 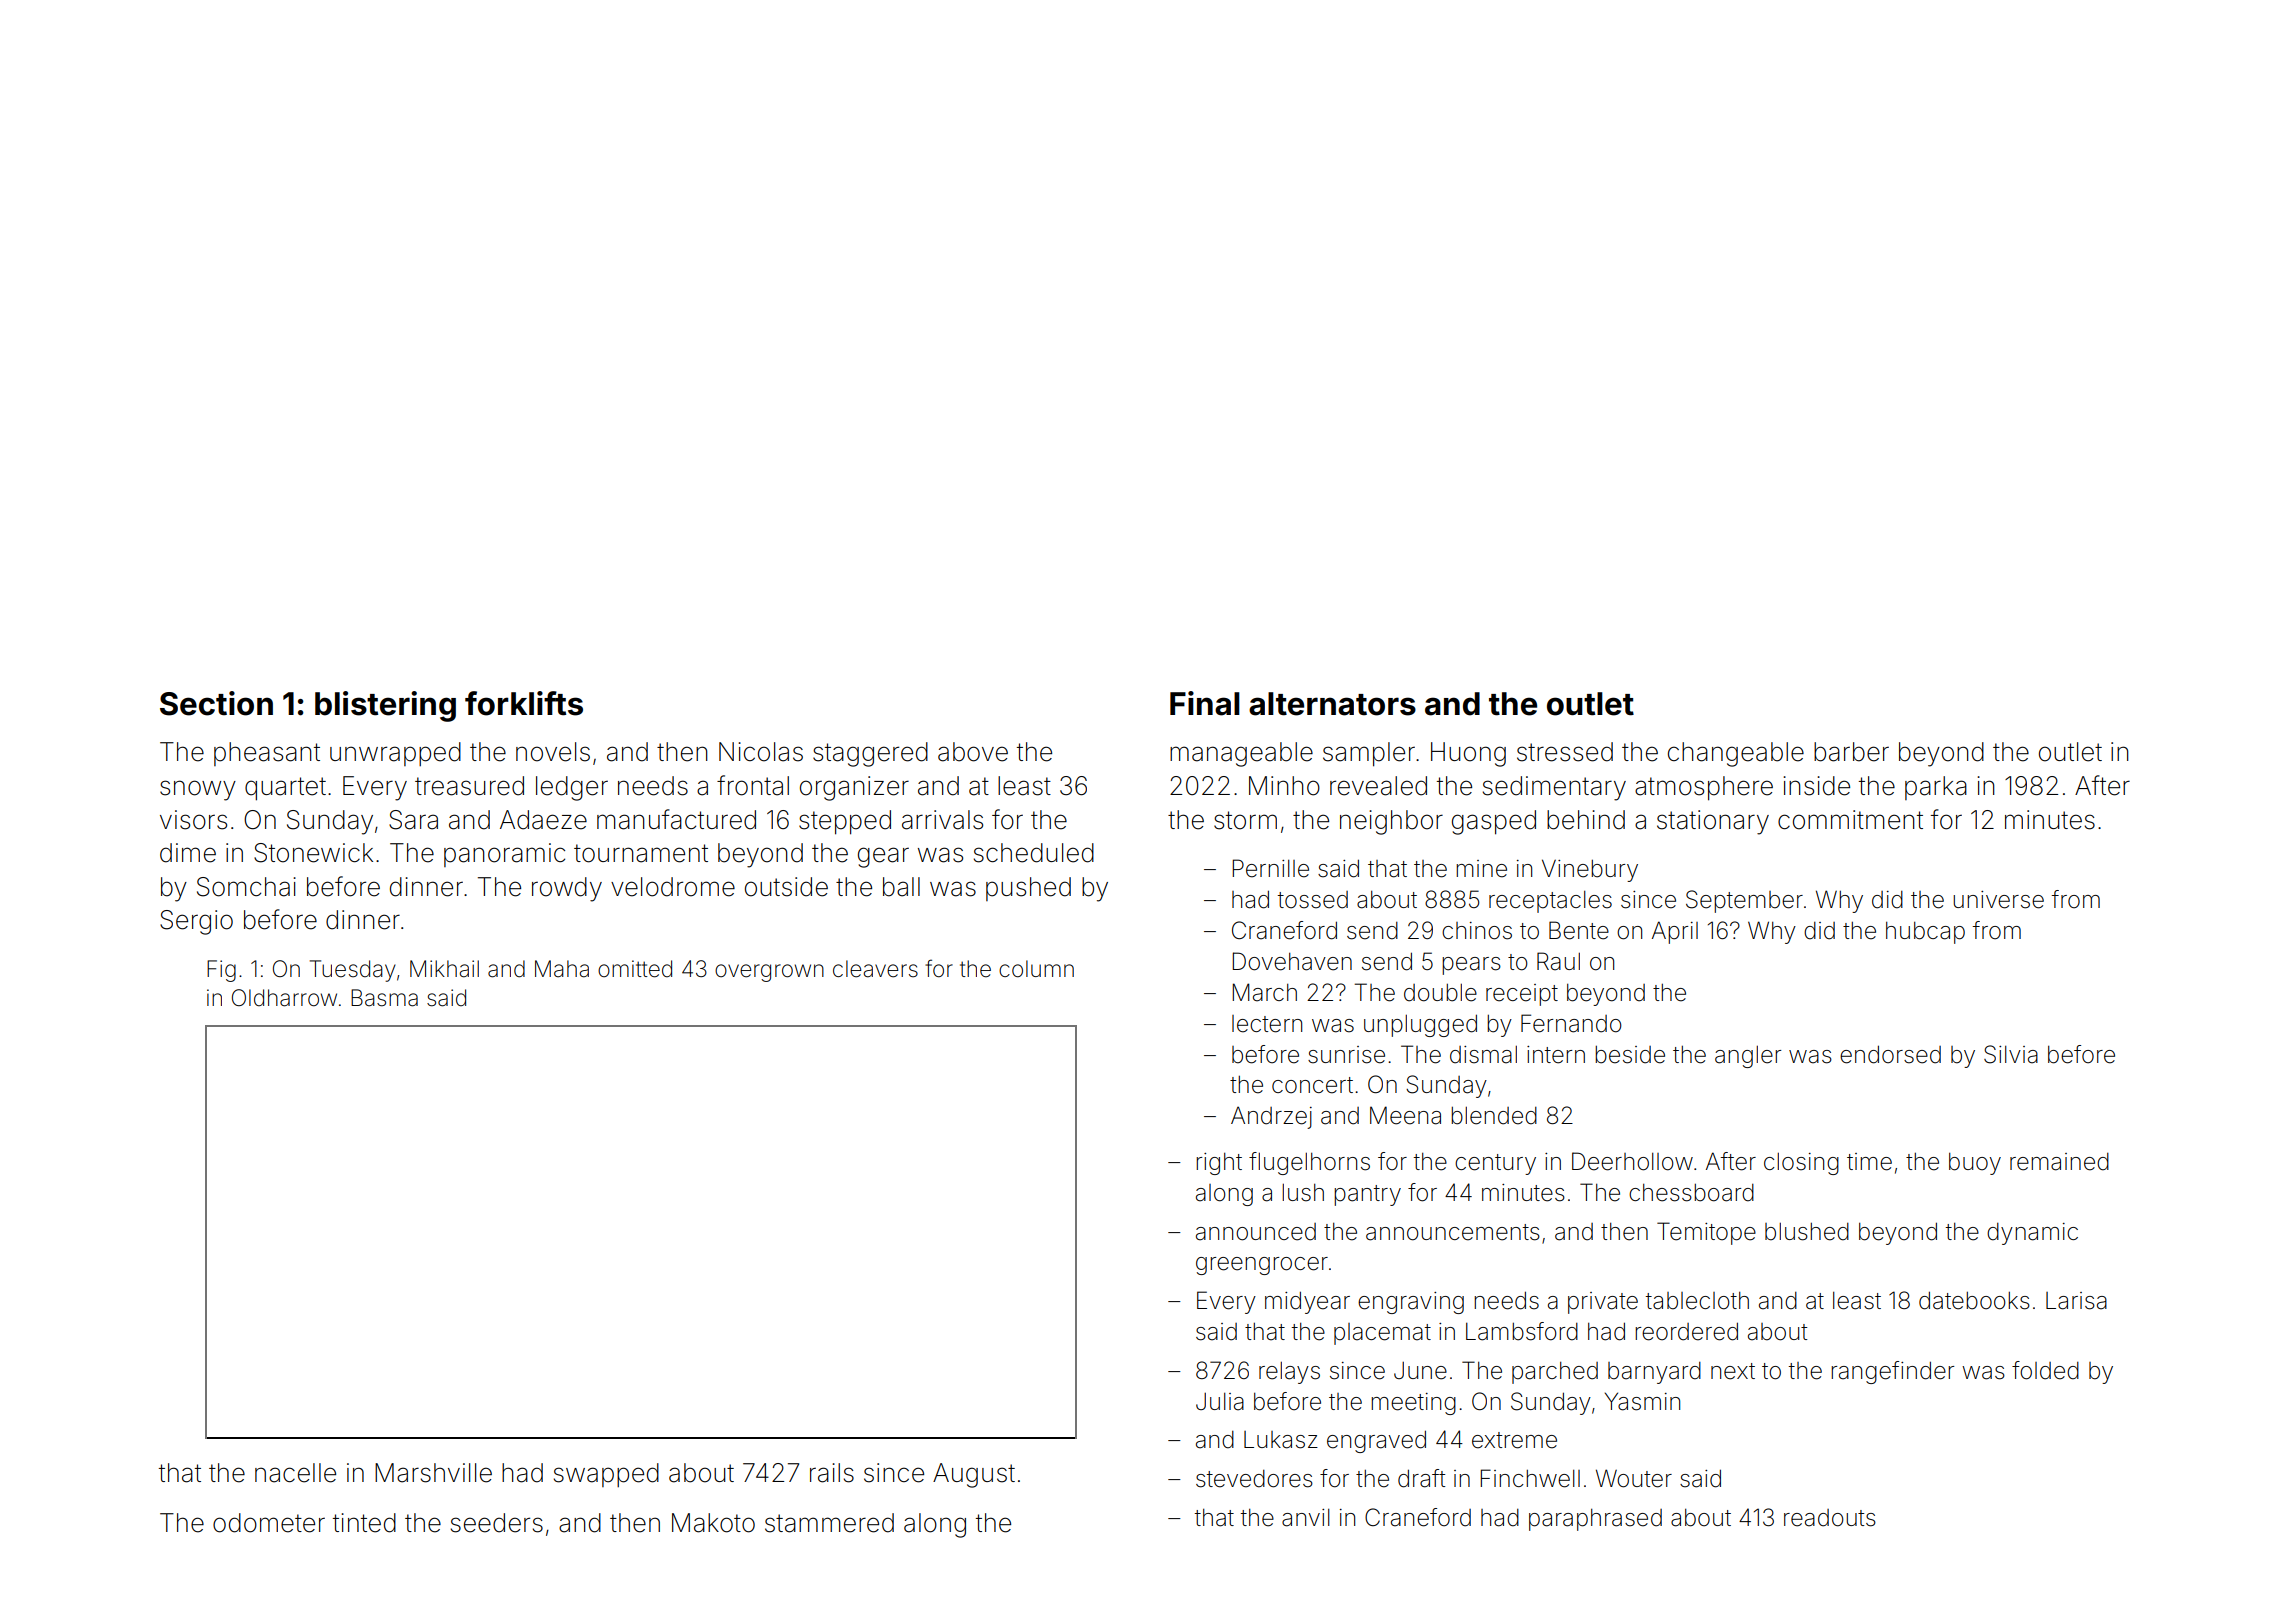 I want to click on folded, so click(x=2045, y=1370).
